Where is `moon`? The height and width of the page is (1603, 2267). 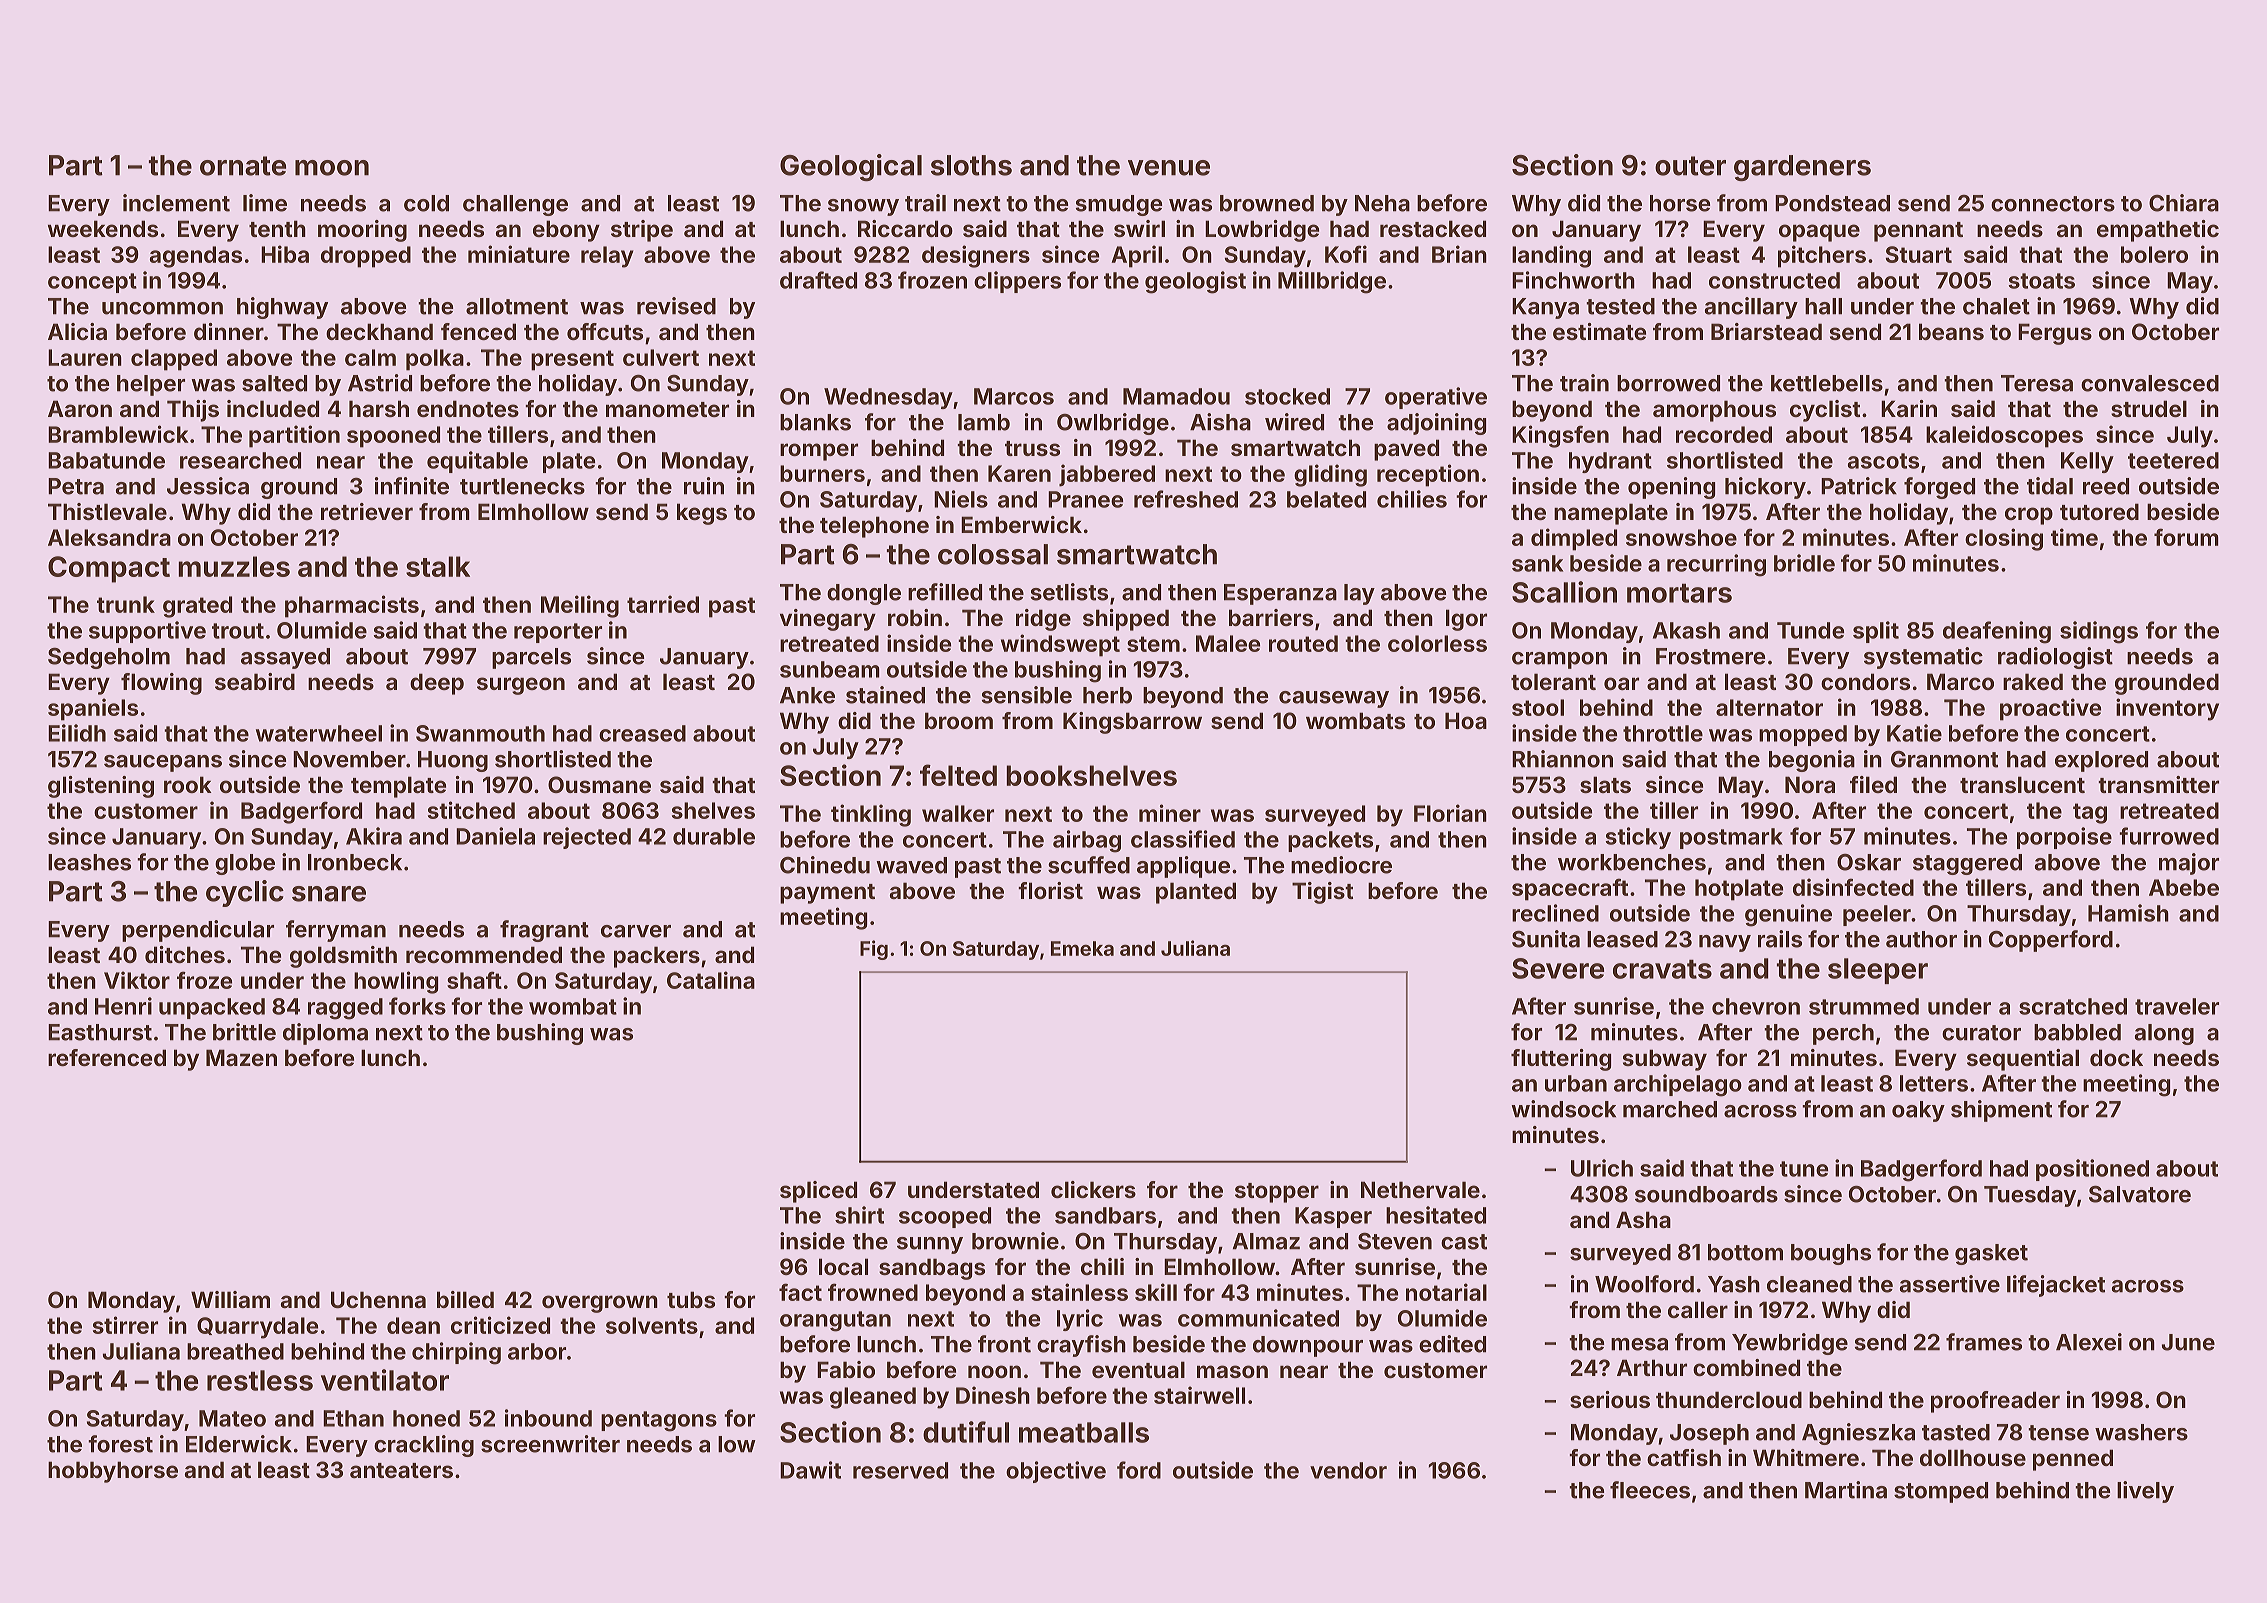 moon is located at coordinates (332, 168).
